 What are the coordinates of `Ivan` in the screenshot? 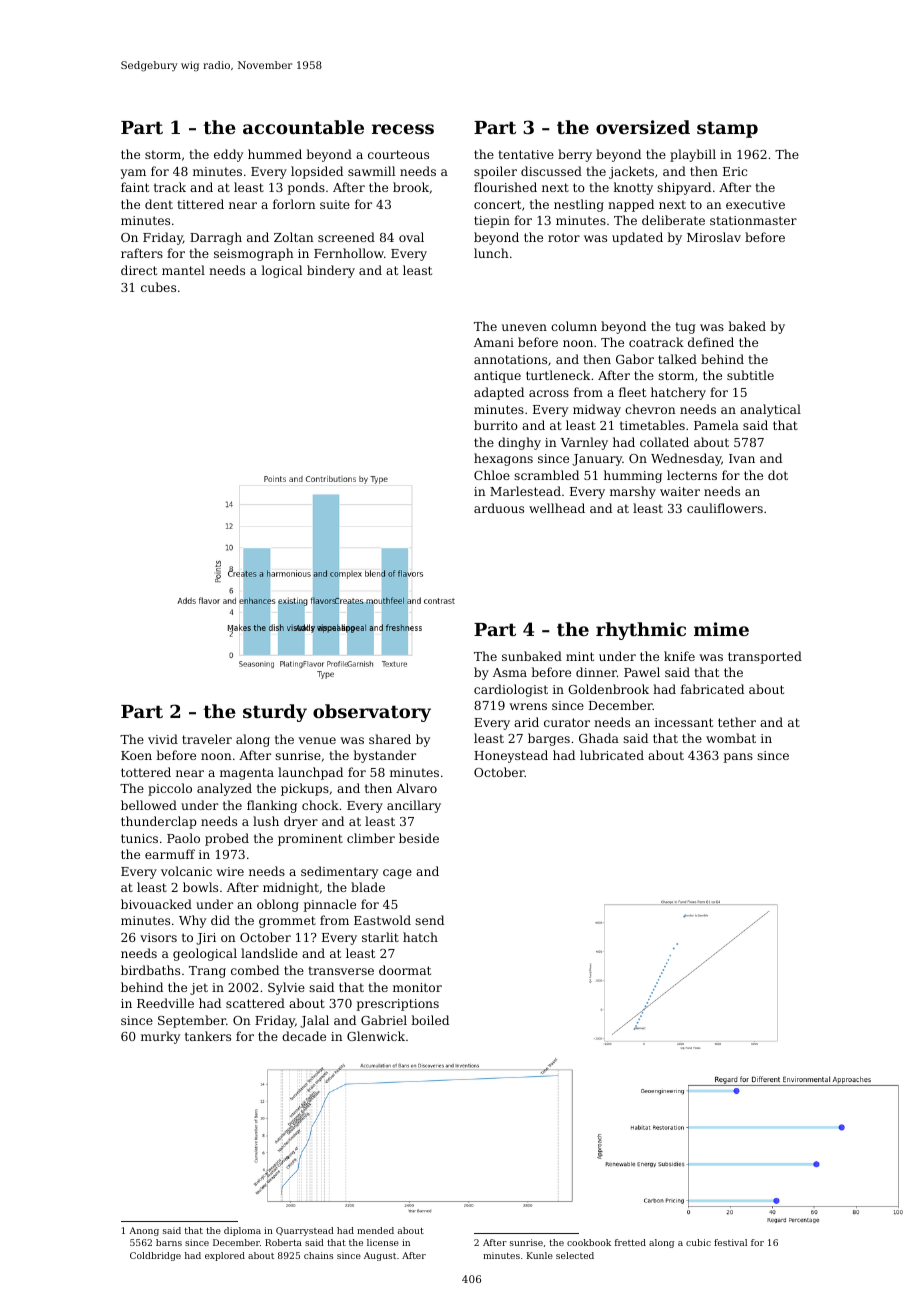 It's located at (742, 458).
